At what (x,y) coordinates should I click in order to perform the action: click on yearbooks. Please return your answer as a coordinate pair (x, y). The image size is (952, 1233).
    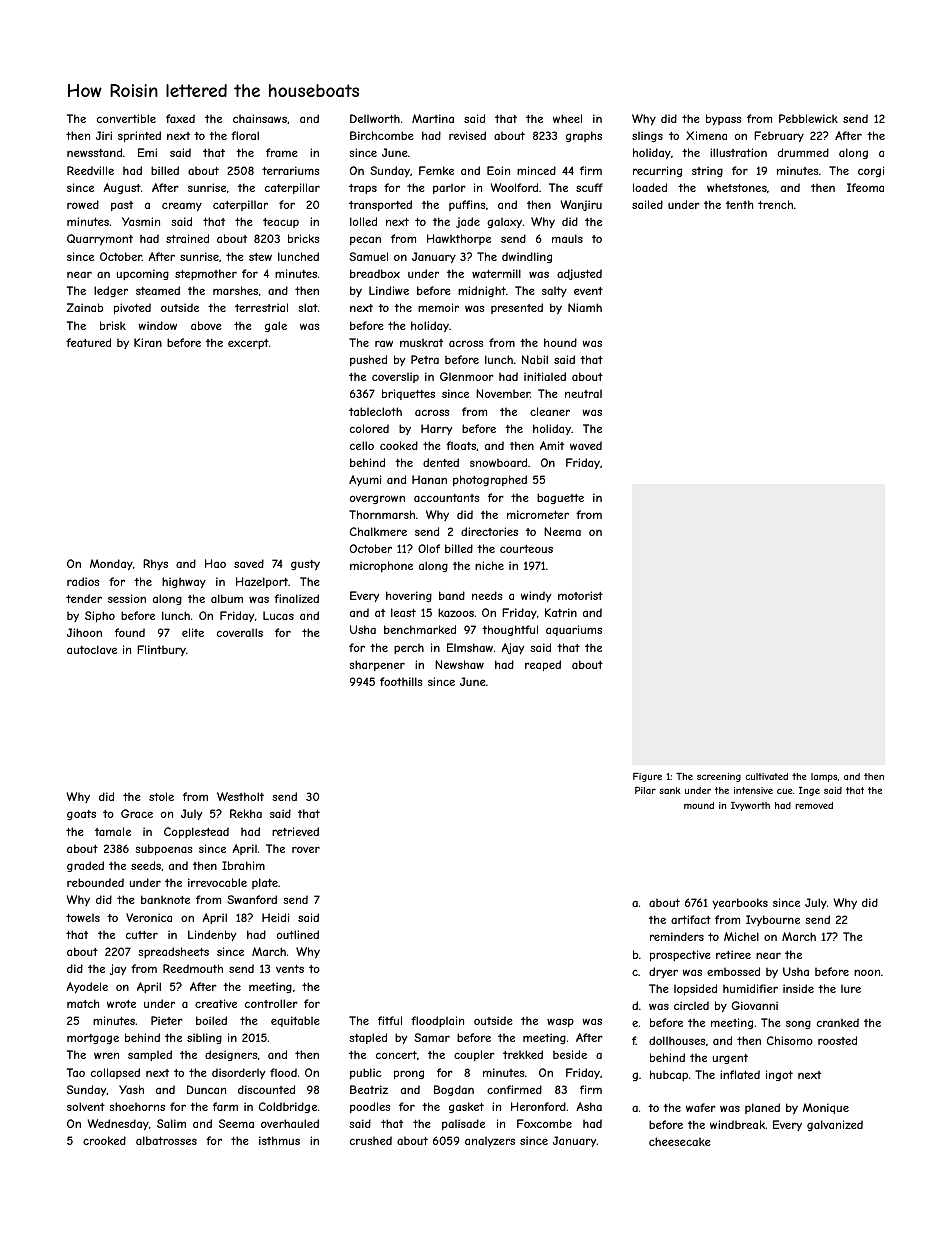
    Looking at the image, I should click on (740, 903).
